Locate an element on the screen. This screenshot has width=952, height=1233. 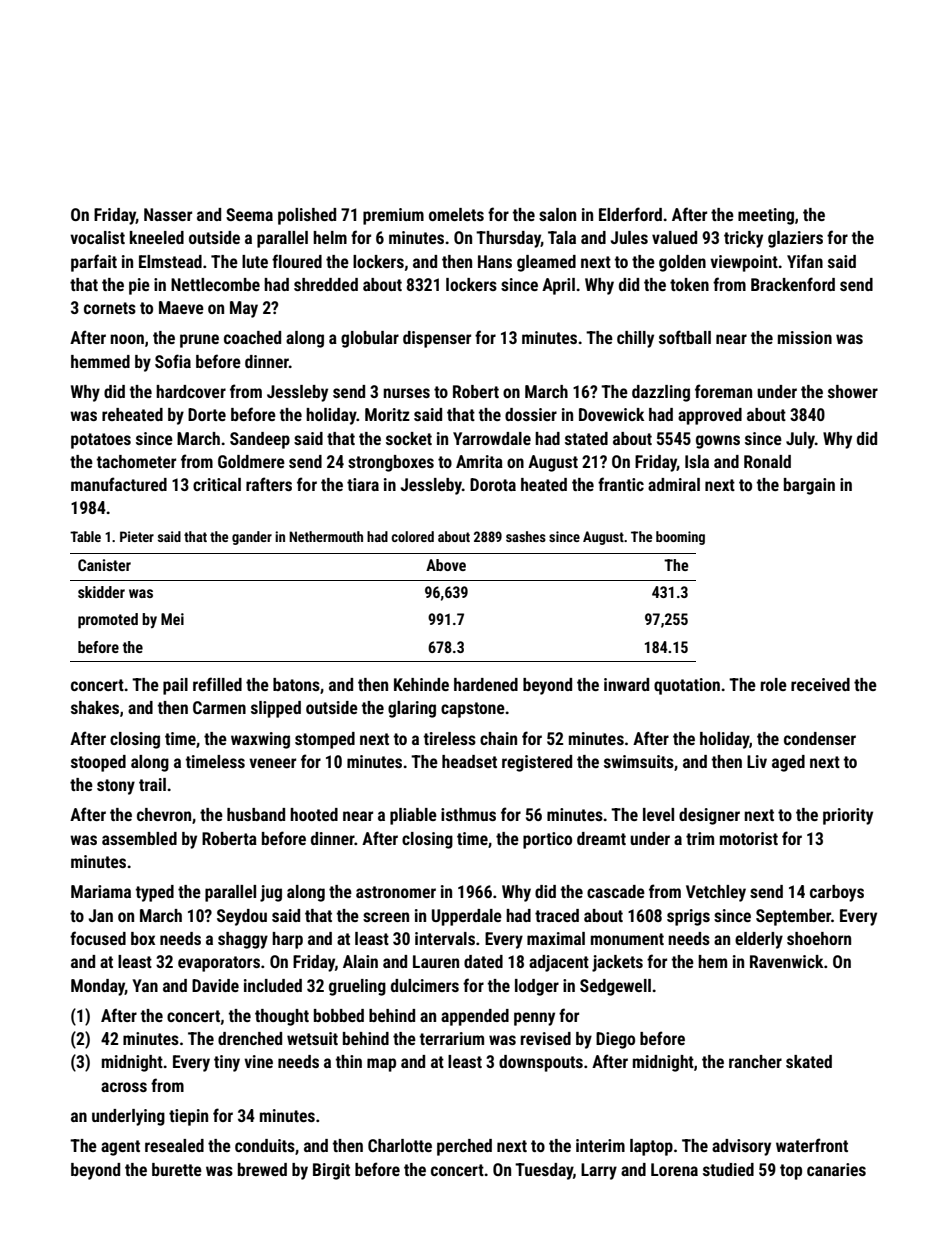
Above is located at coordinates (446, 565).
